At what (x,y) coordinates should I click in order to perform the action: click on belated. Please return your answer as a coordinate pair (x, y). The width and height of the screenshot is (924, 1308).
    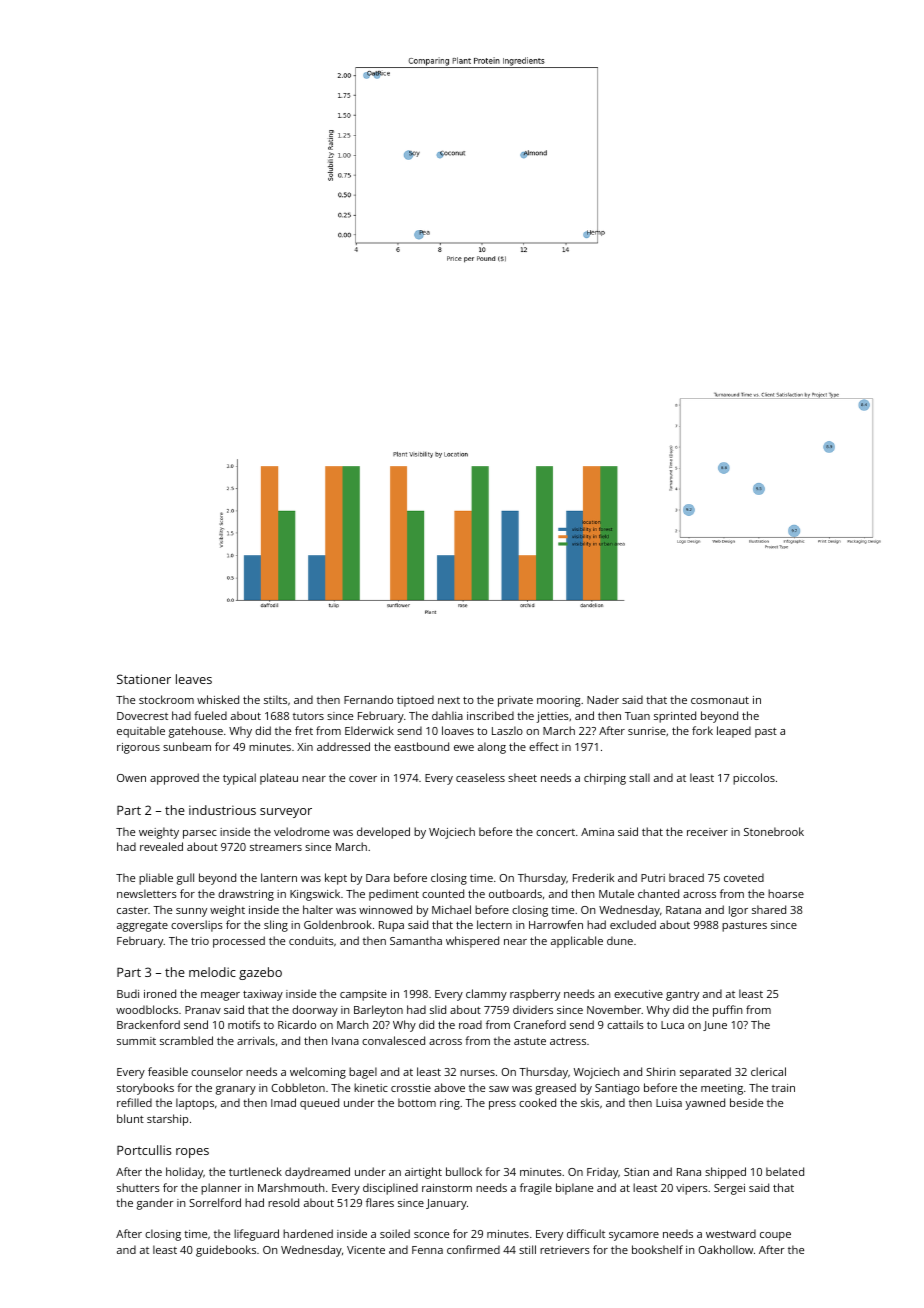
    Looking at the image, I should click on (785, 1171).
